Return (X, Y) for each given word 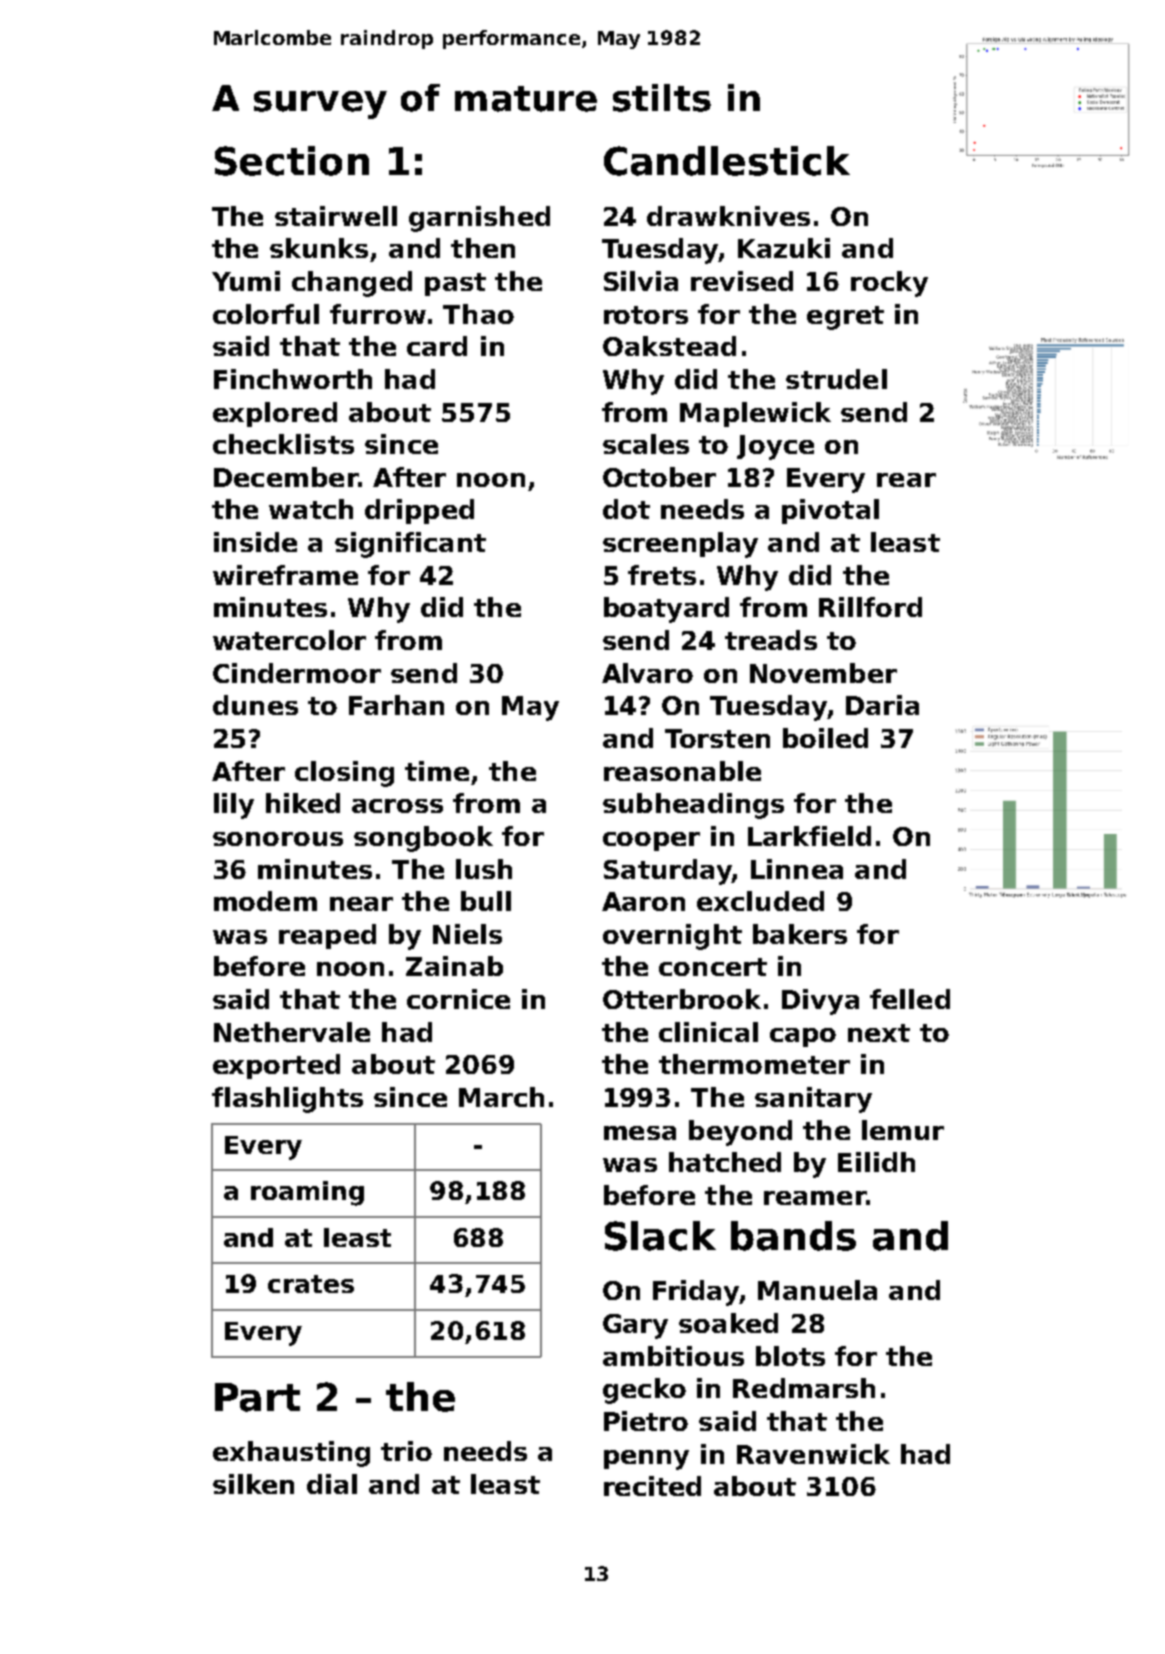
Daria (882, 705)
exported (276, 1066)
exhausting (291, 1454)
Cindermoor (297, 673)
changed (352, 284)
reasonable (682, 771)
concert (713, 967)
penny (646, 1460)
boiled (825, 738)
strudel (836, 379)
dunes (255, 705)
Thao (478, 314)
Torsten (717, 738)
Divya (820, 1002)
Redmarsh (804, 1388)
